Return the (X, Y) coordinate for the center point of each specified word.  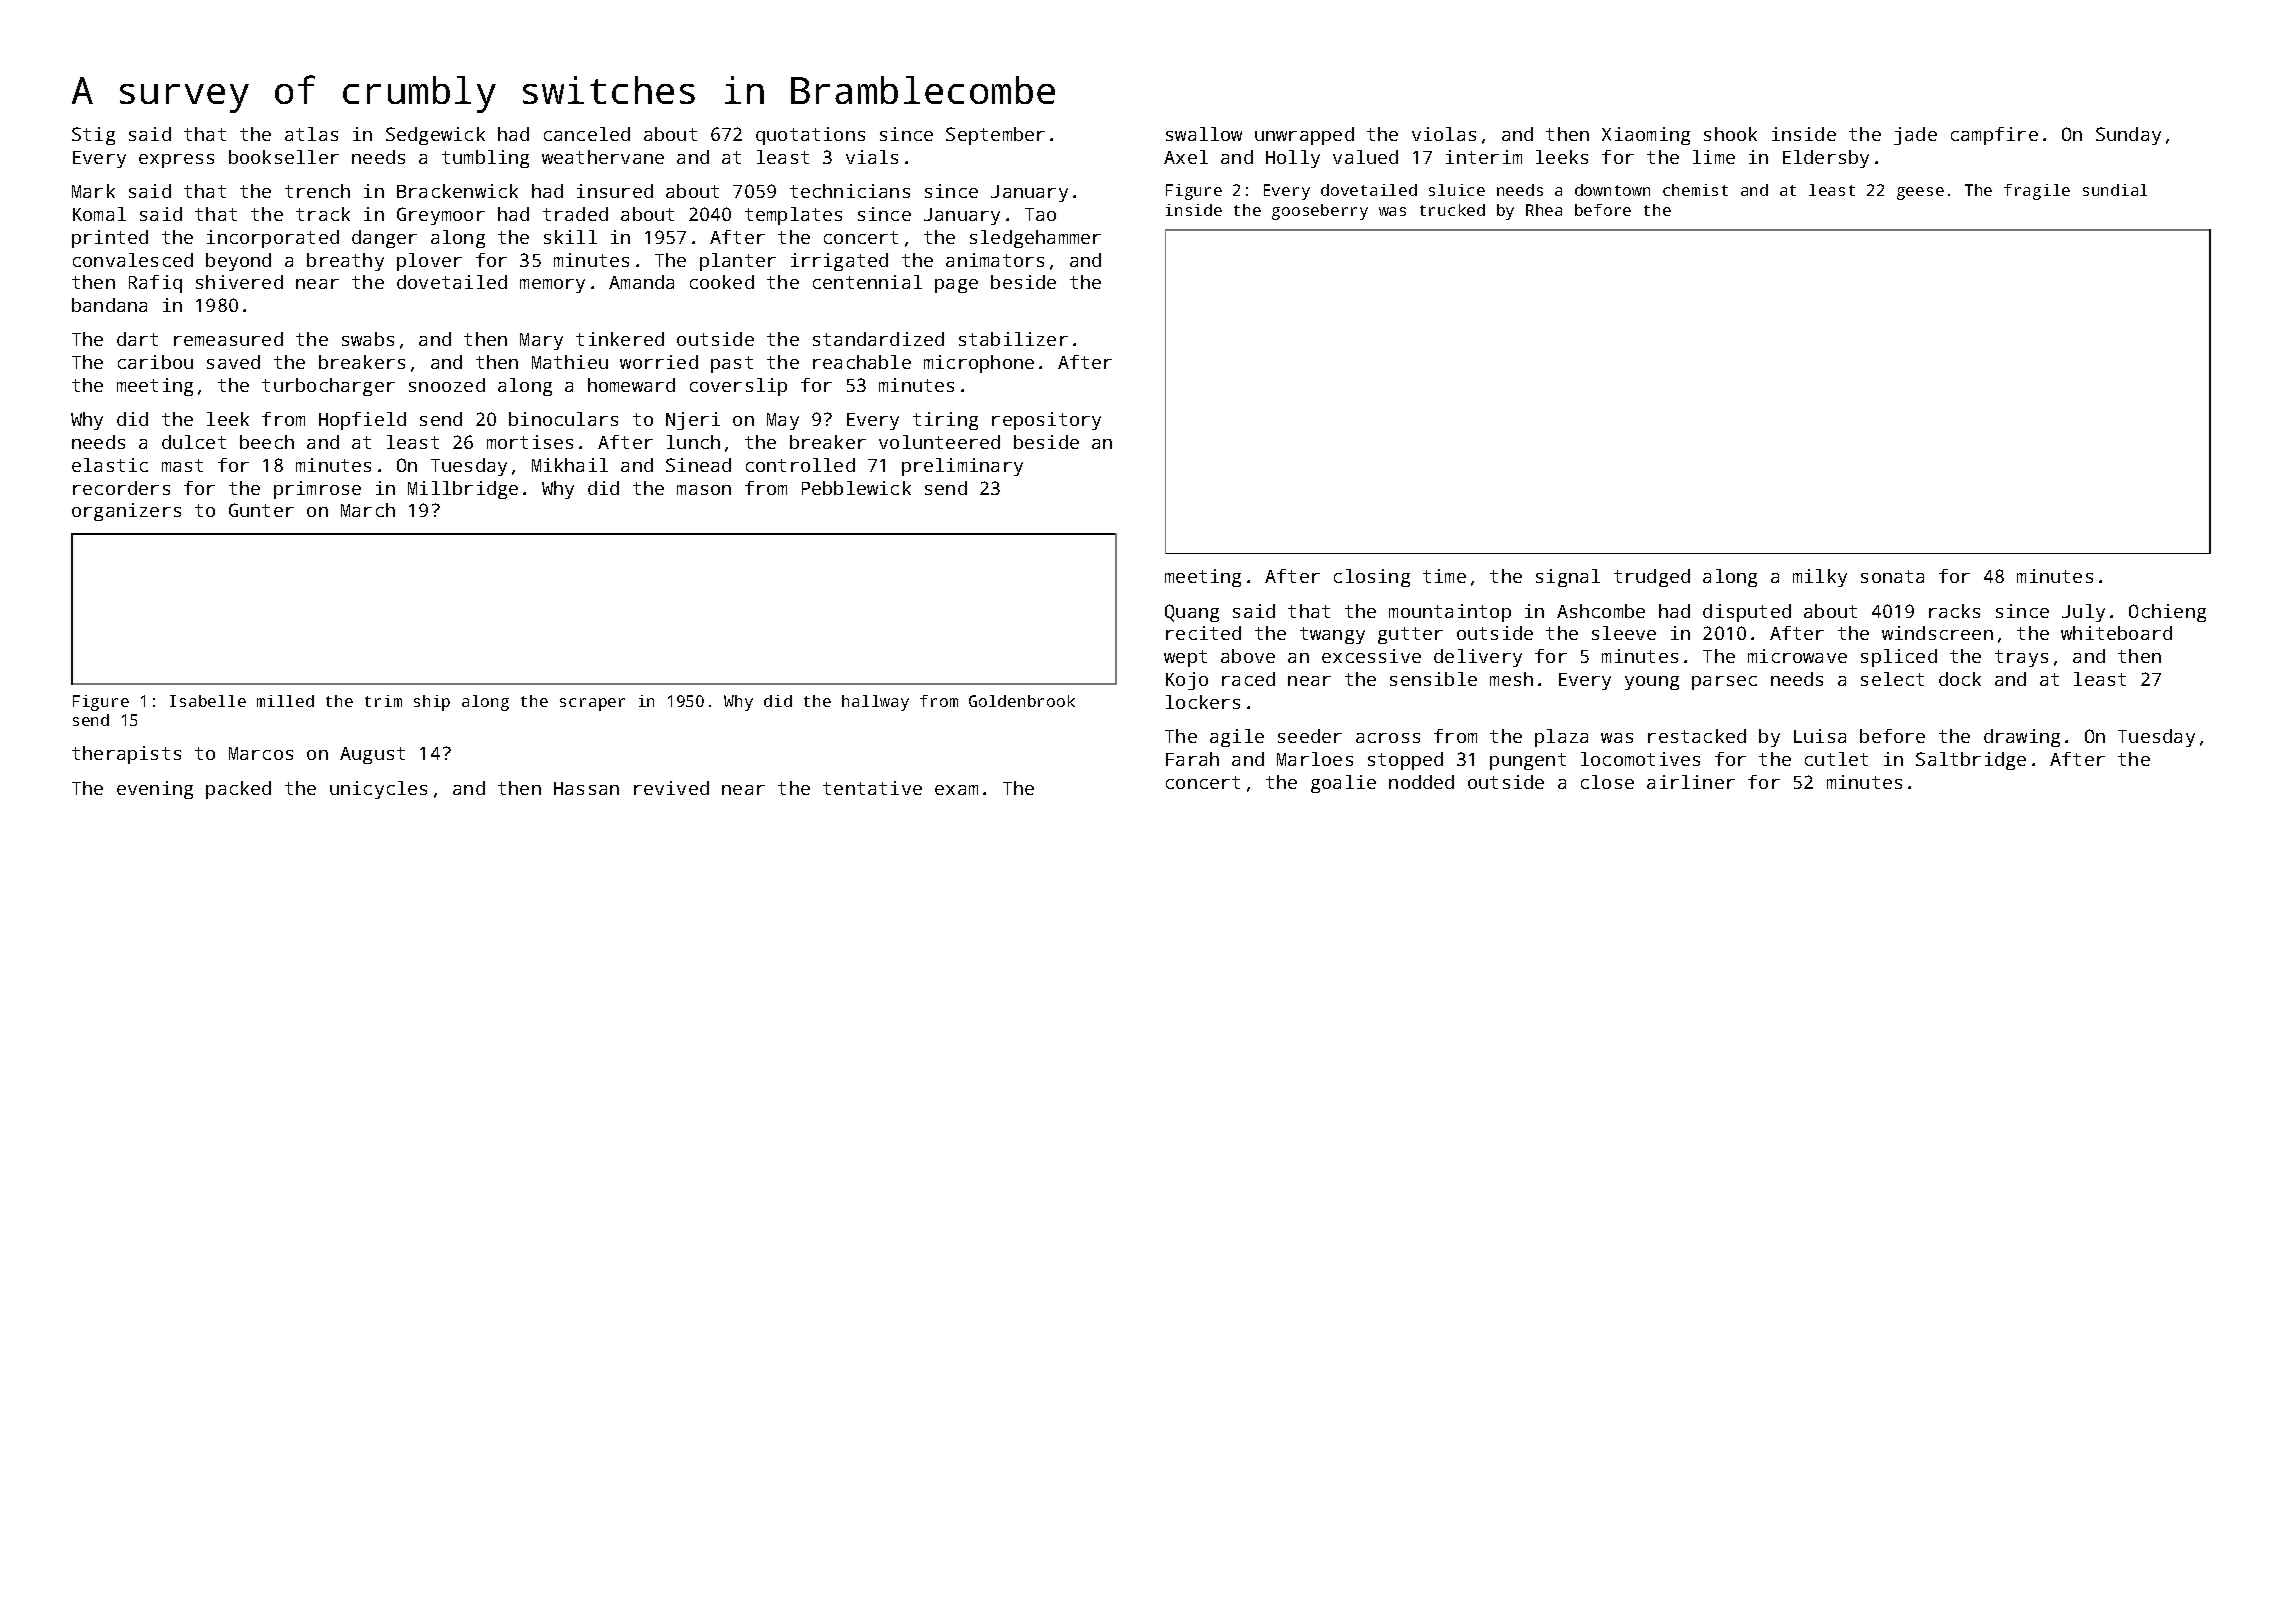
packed (238, 790)
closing (1372, 578)
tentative (872, 788)
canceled (587, 134)
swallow (1204, 134)
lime (1714, 157)
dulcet (194, 442)
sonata (1892, 576)
